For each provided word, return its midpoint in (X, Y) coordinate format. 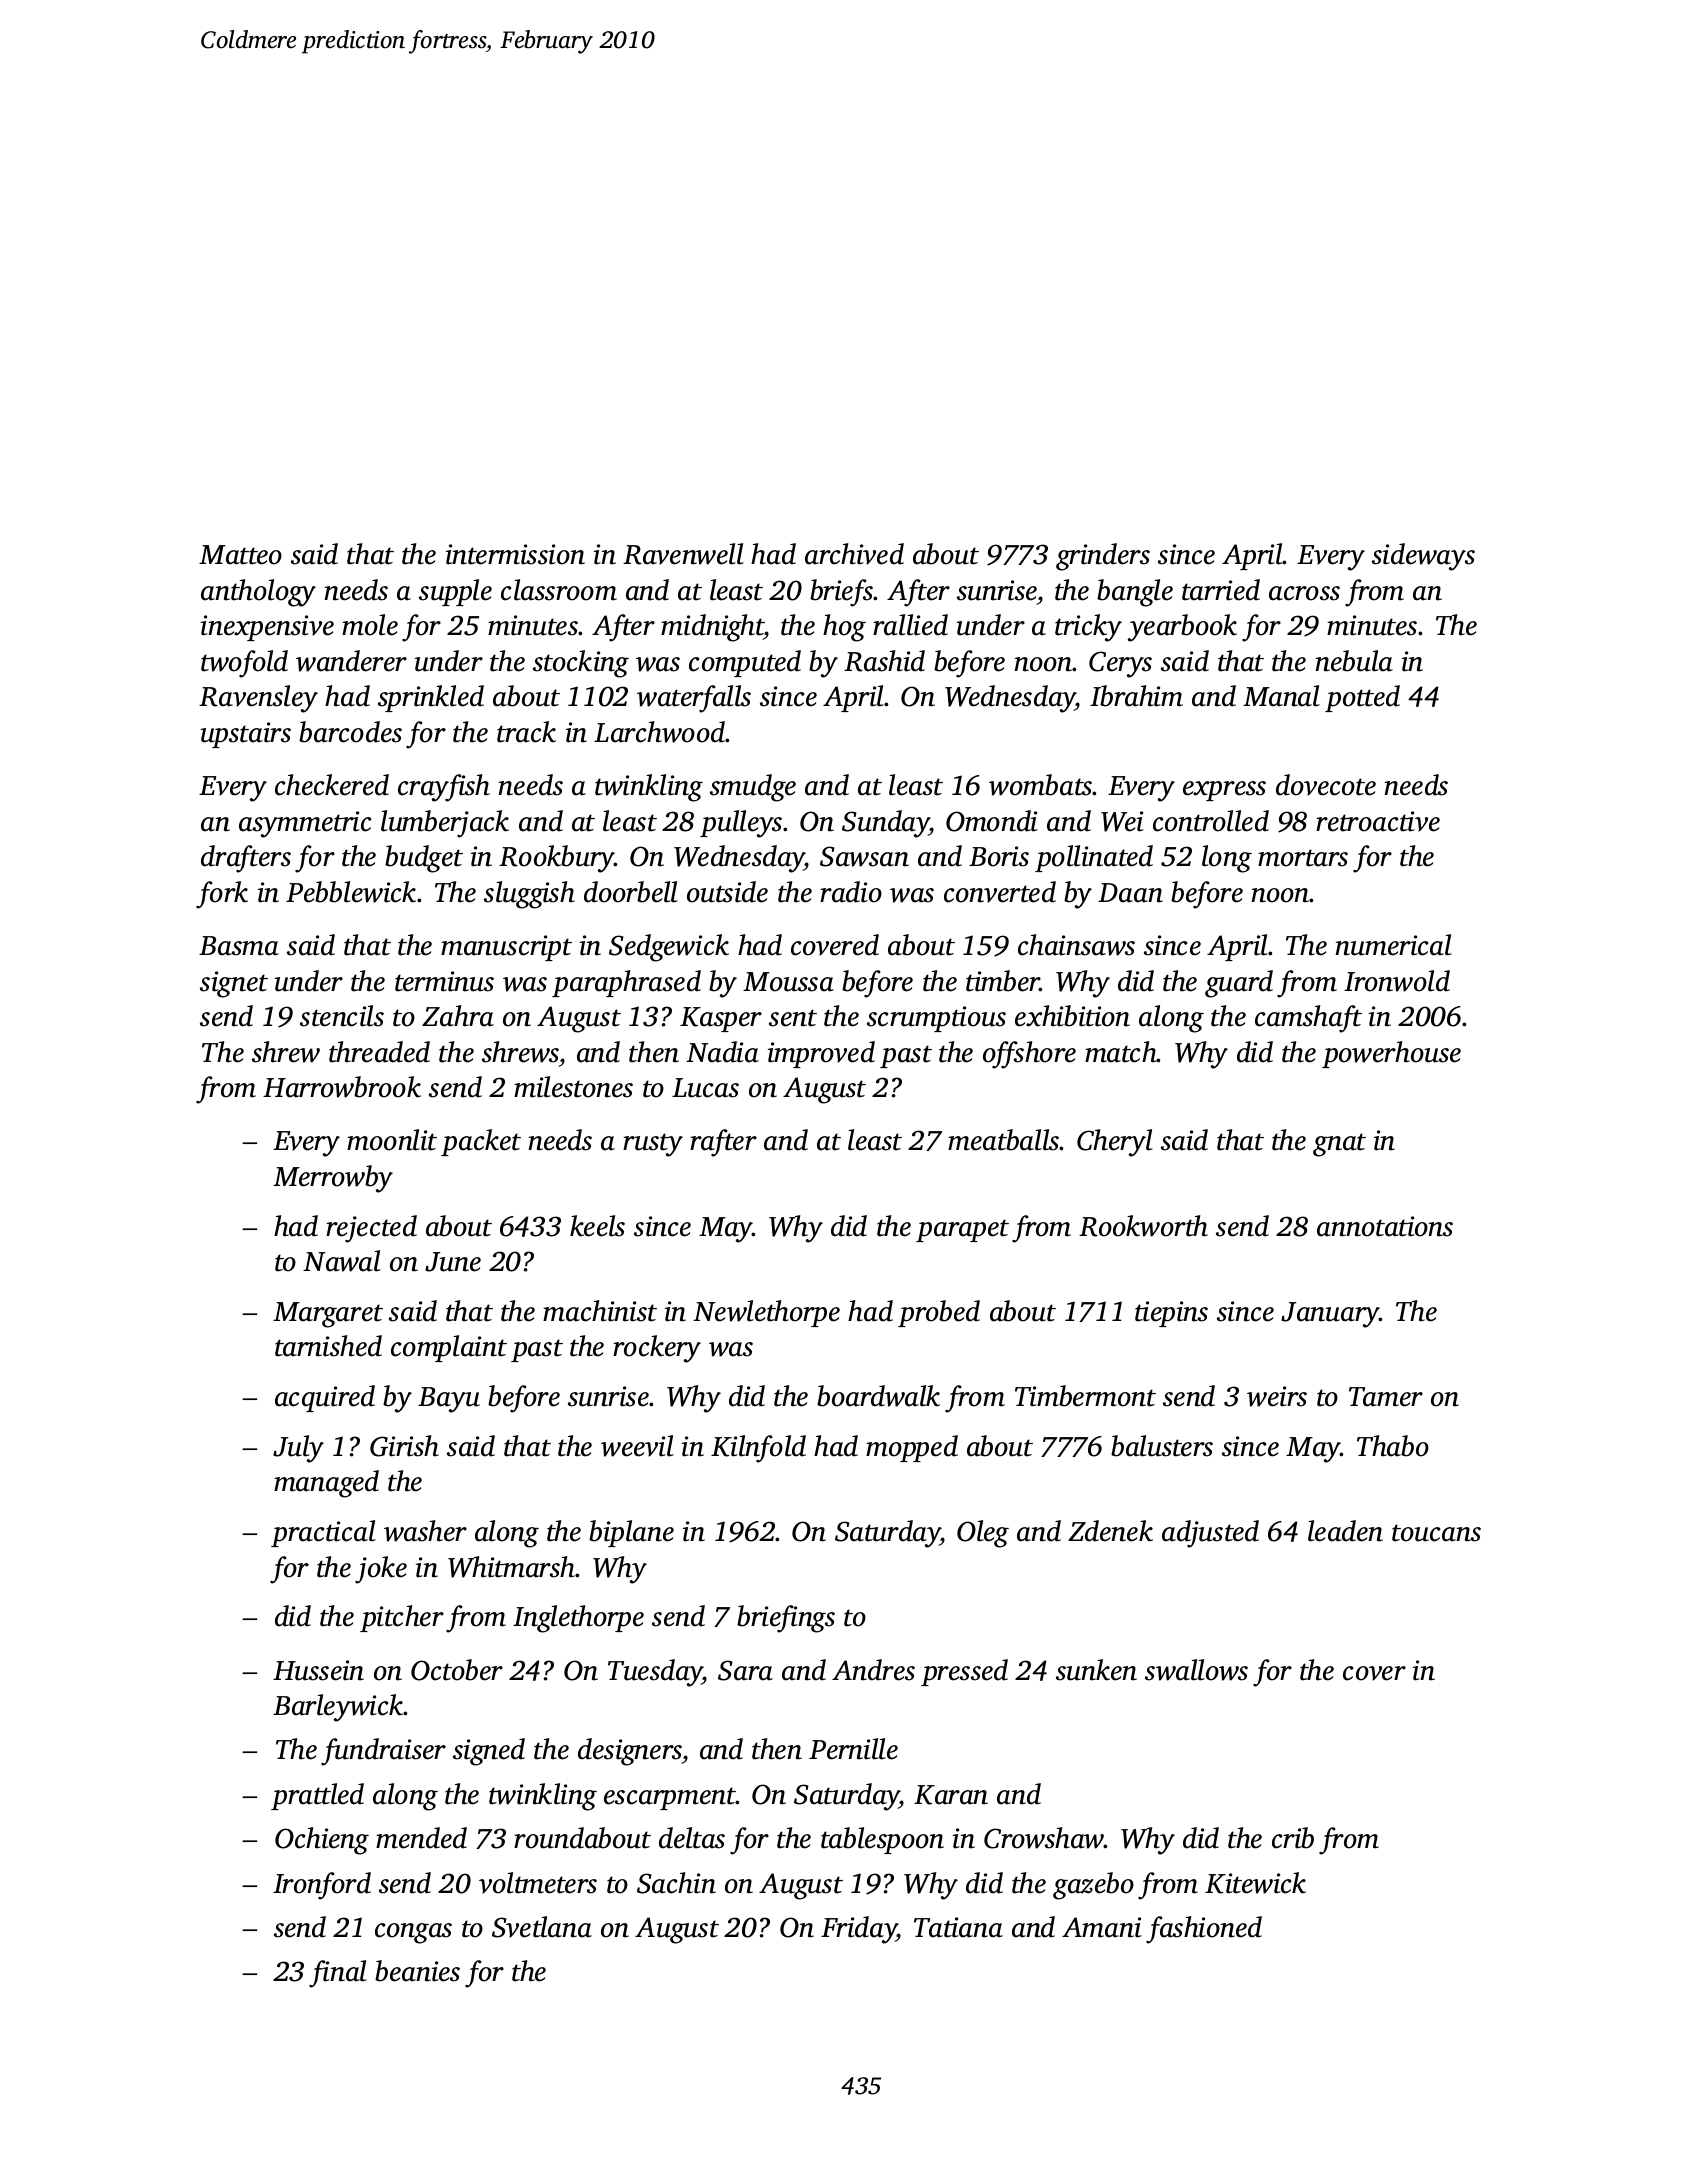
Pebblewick (351, 892)
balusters (1162, 1446)
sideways (1423, 557)
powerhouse (1391, 1054)
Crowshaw (1044, 1838)
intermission (515, 554)
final (338, 1974)
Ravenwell (683, 554)
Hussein (318, 1670)
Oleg (983, 1534)
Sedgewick (669, 948)
